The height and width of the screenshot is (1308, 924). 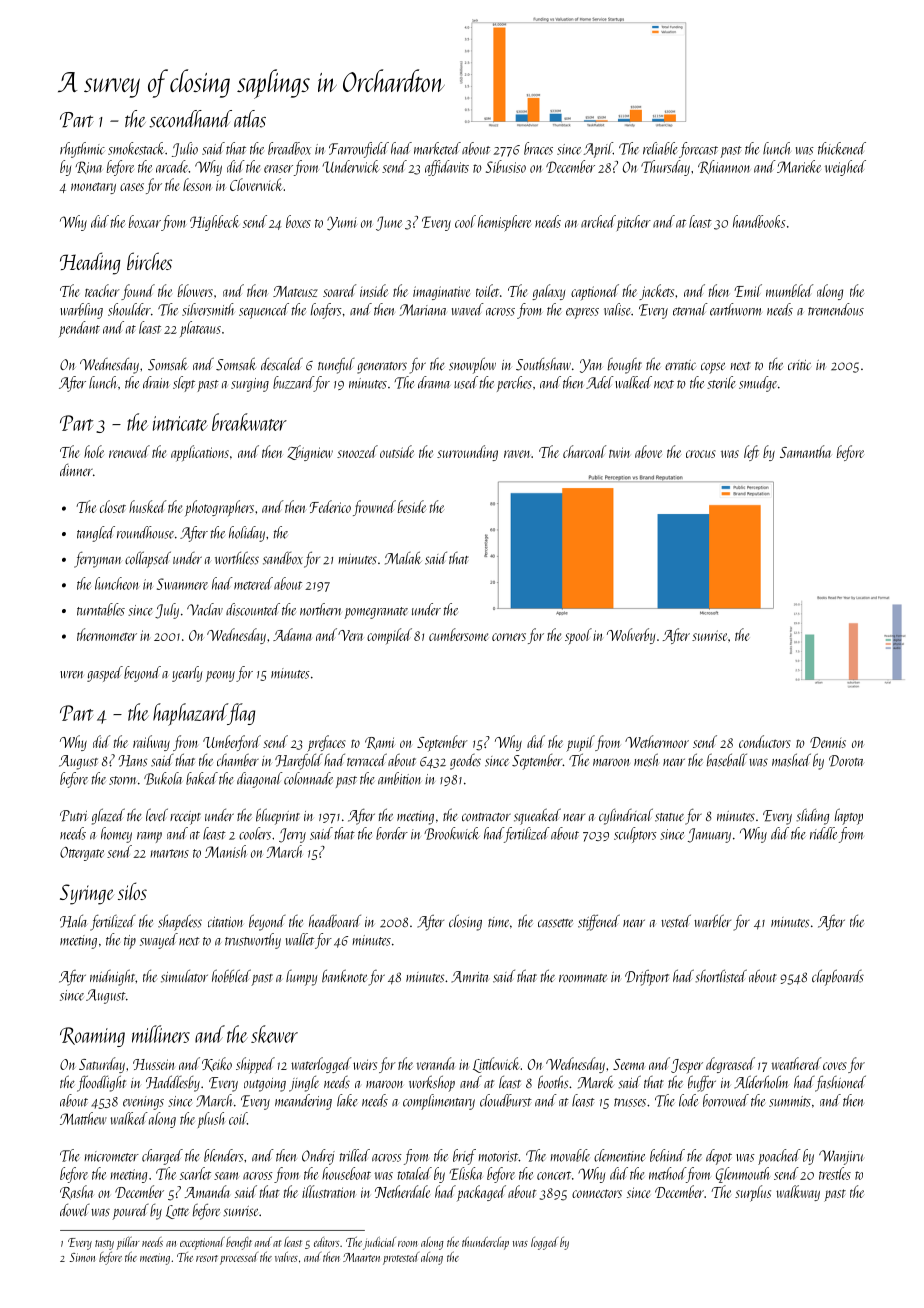 I want to click on marketed, so click(x=437, y=148).
